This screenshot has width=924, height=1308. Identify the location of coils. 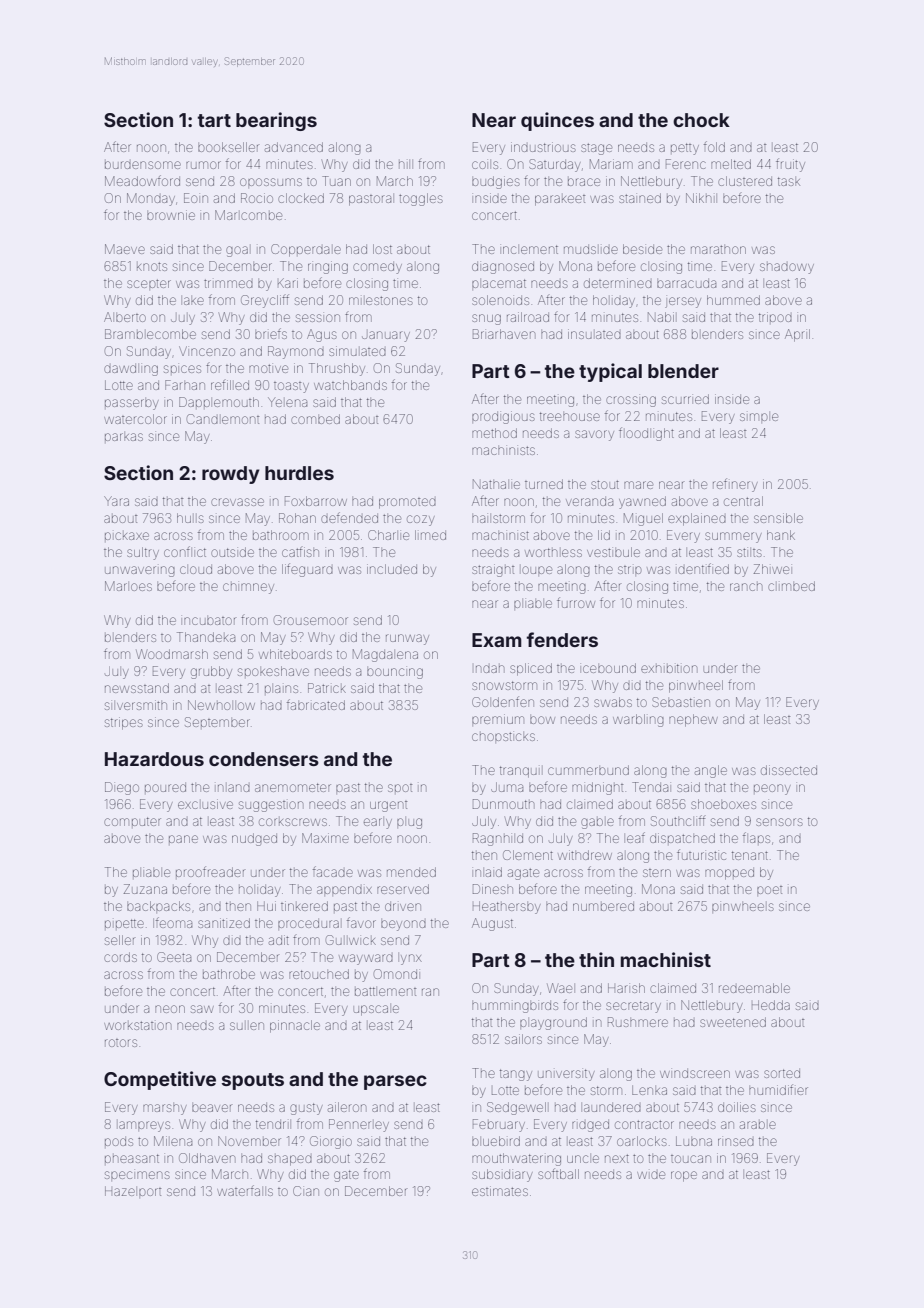
(485, 165).
